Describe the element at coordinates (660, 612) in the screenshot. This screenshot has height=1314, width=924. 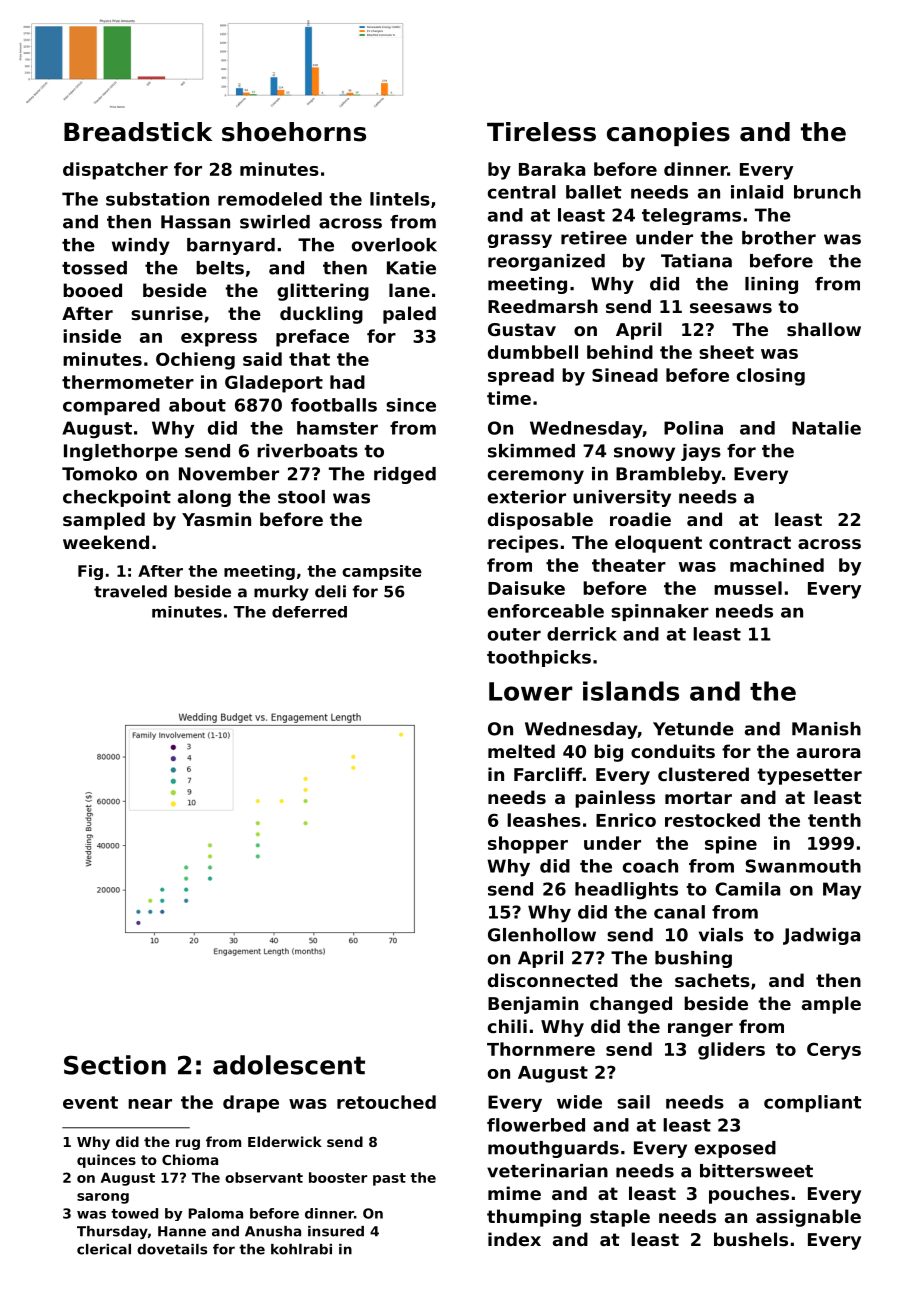
I see `spinnaker` at that location.
